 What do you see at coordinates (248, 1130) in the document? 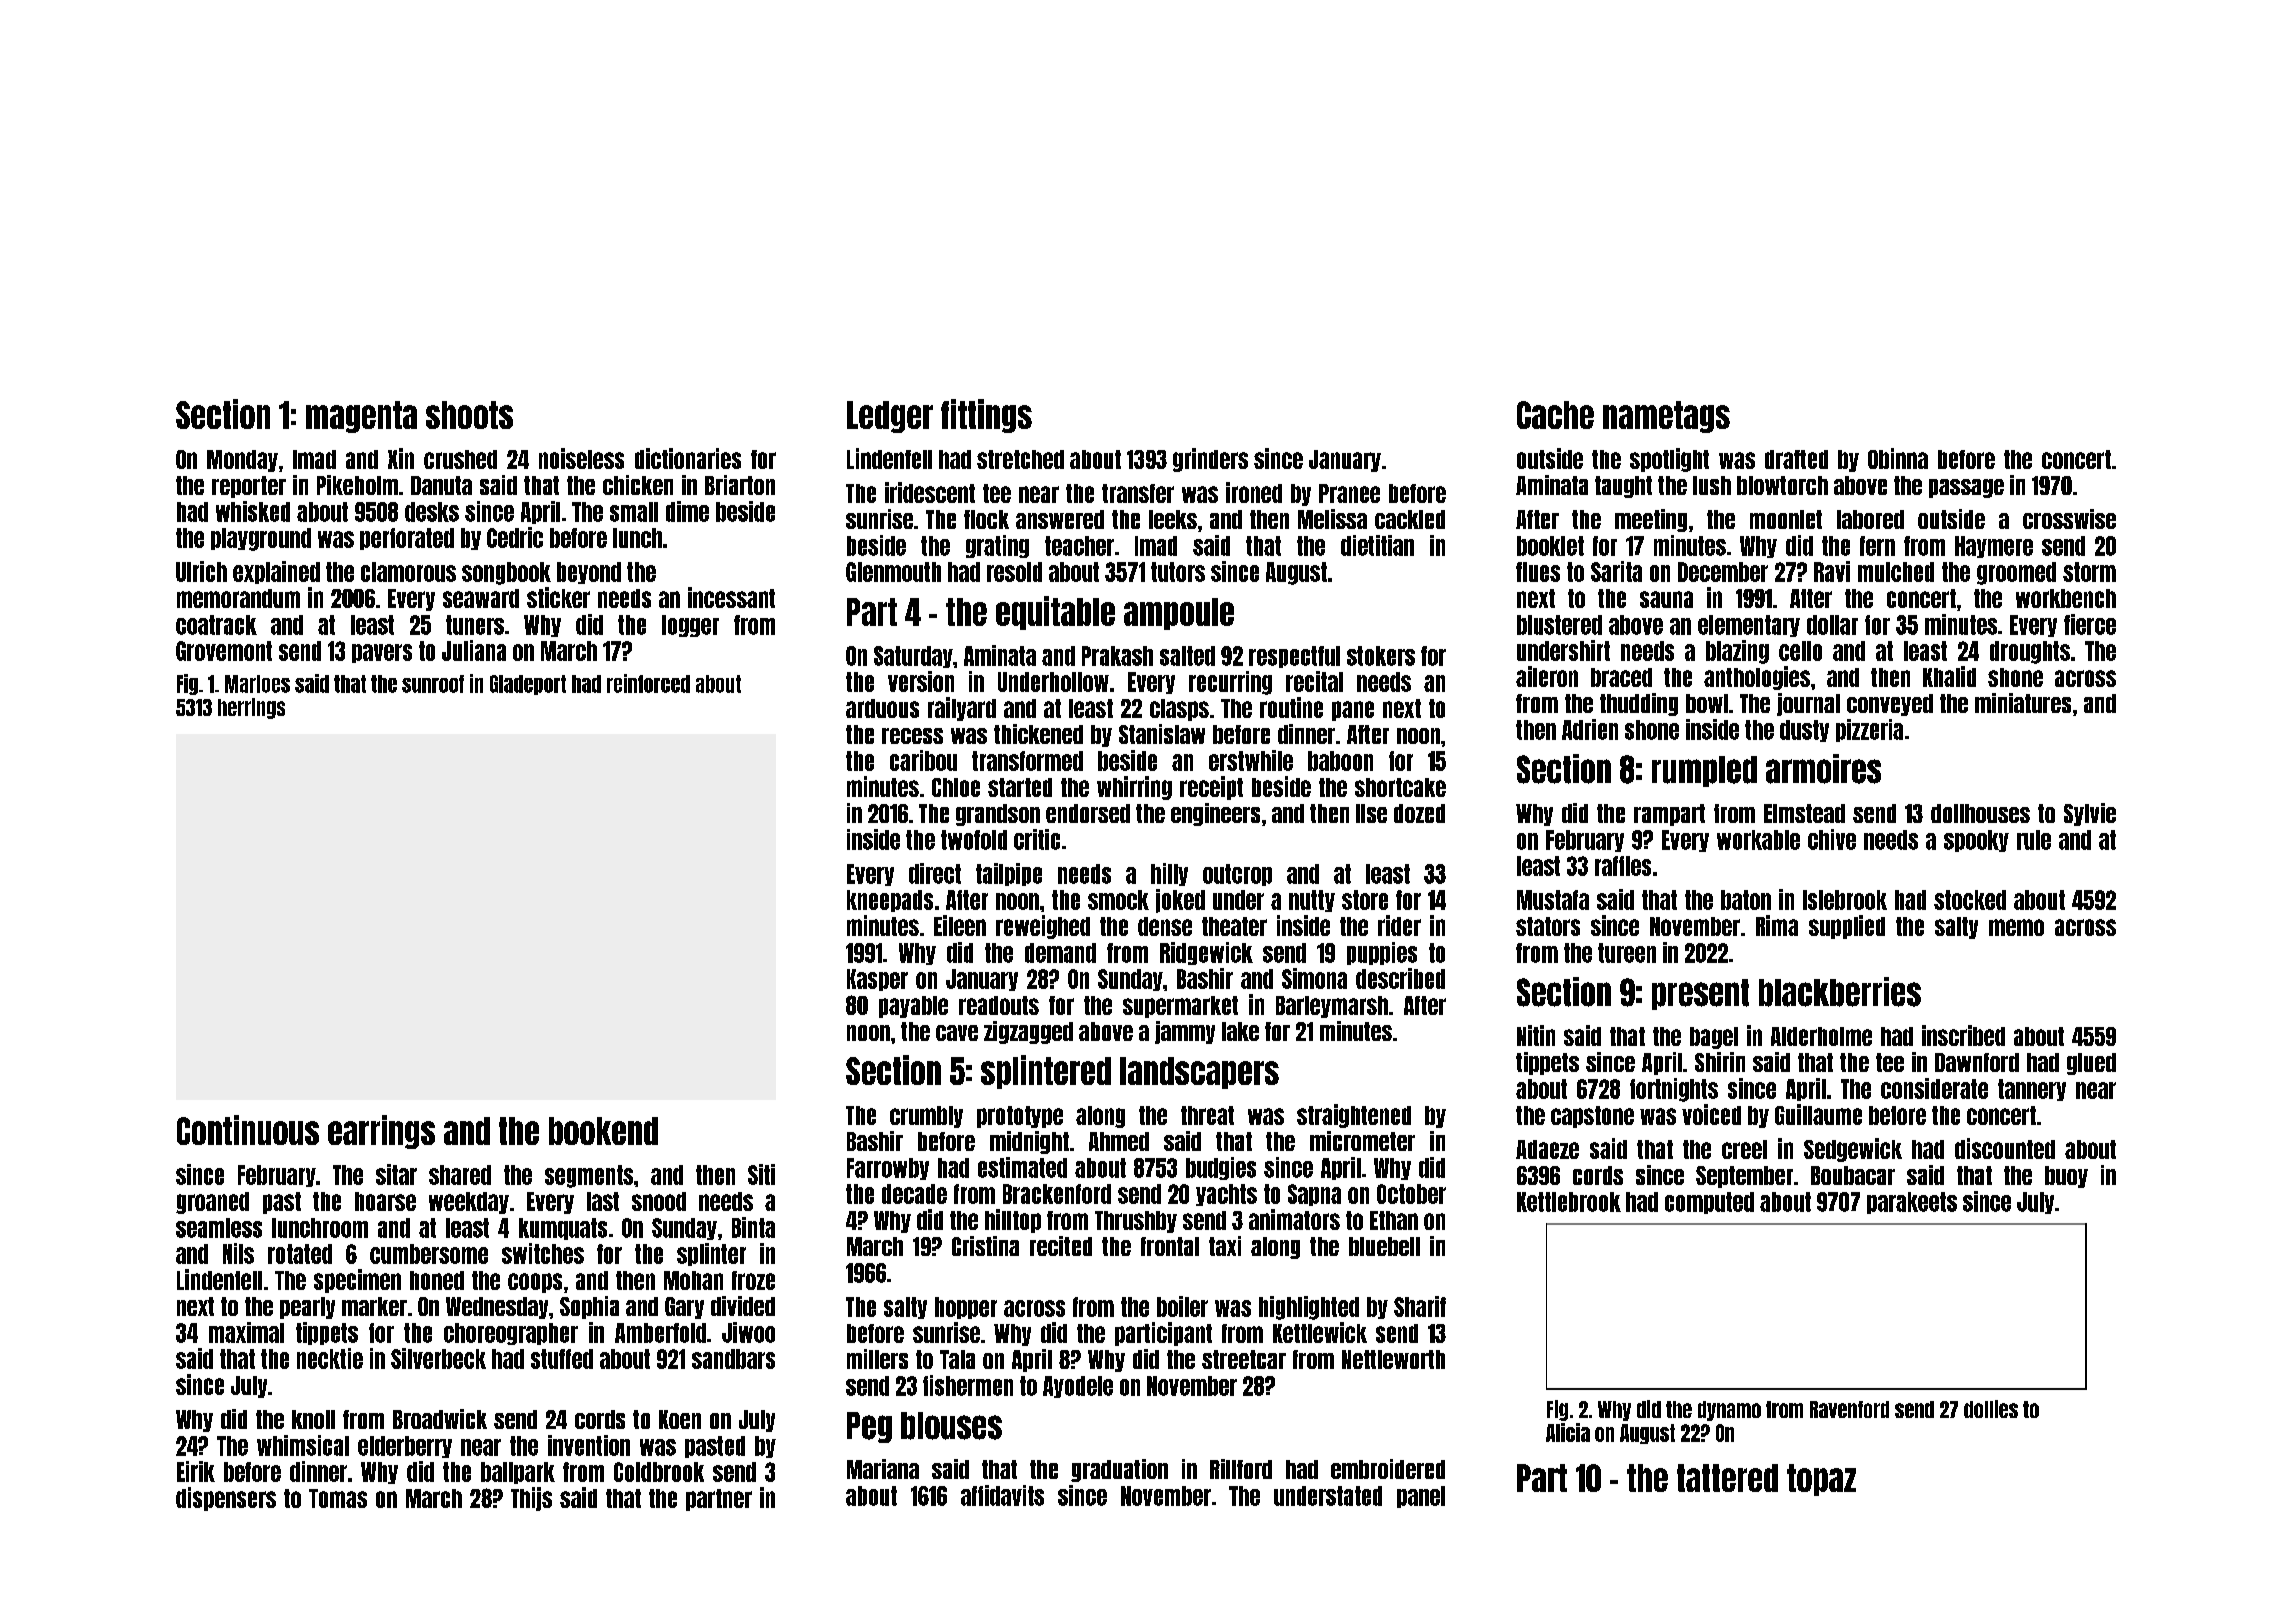
I see `Continuous` at bounding box center [248, 1130].
